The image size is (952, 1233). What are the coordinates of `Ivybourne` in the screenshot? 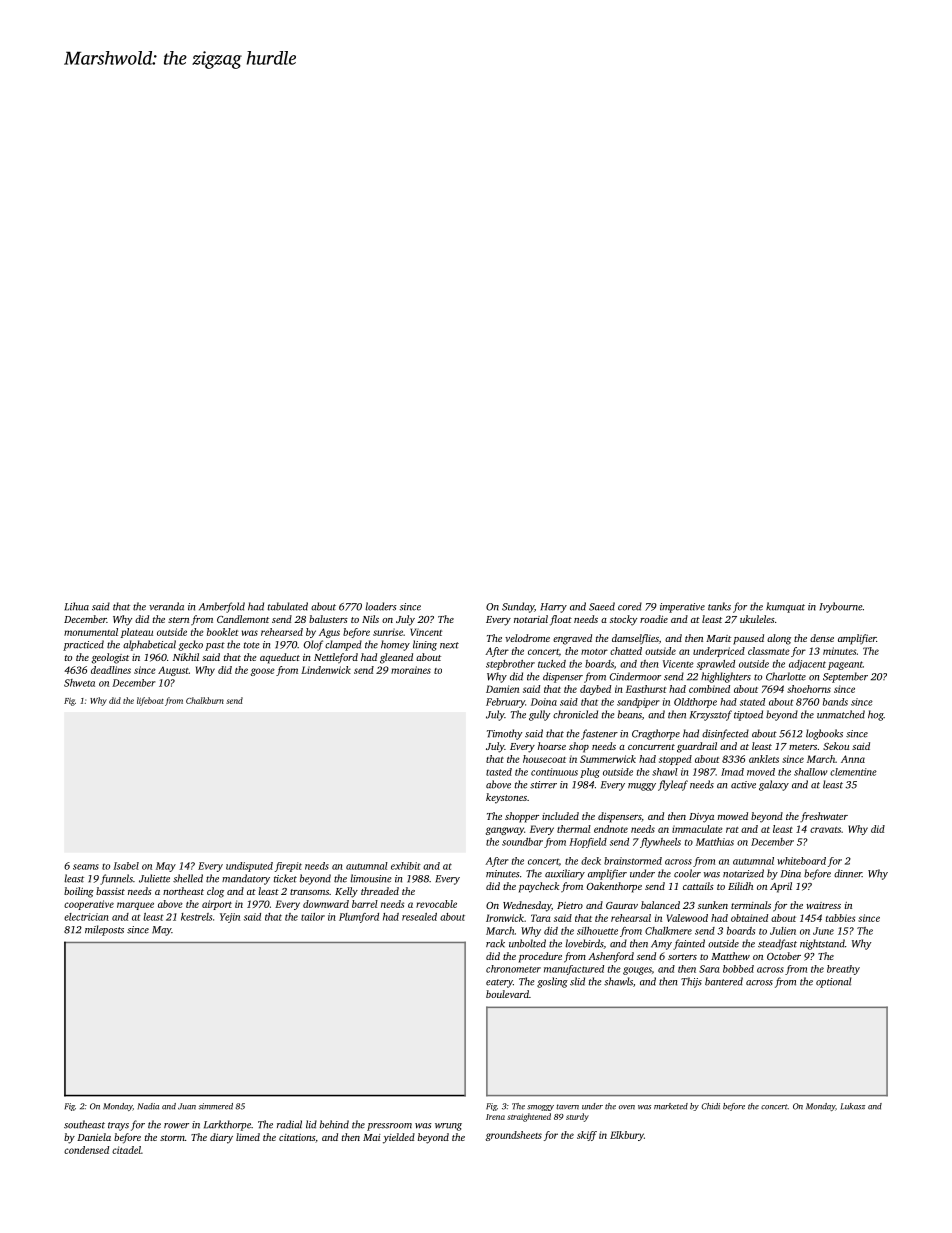 It's located at (841, 607).
